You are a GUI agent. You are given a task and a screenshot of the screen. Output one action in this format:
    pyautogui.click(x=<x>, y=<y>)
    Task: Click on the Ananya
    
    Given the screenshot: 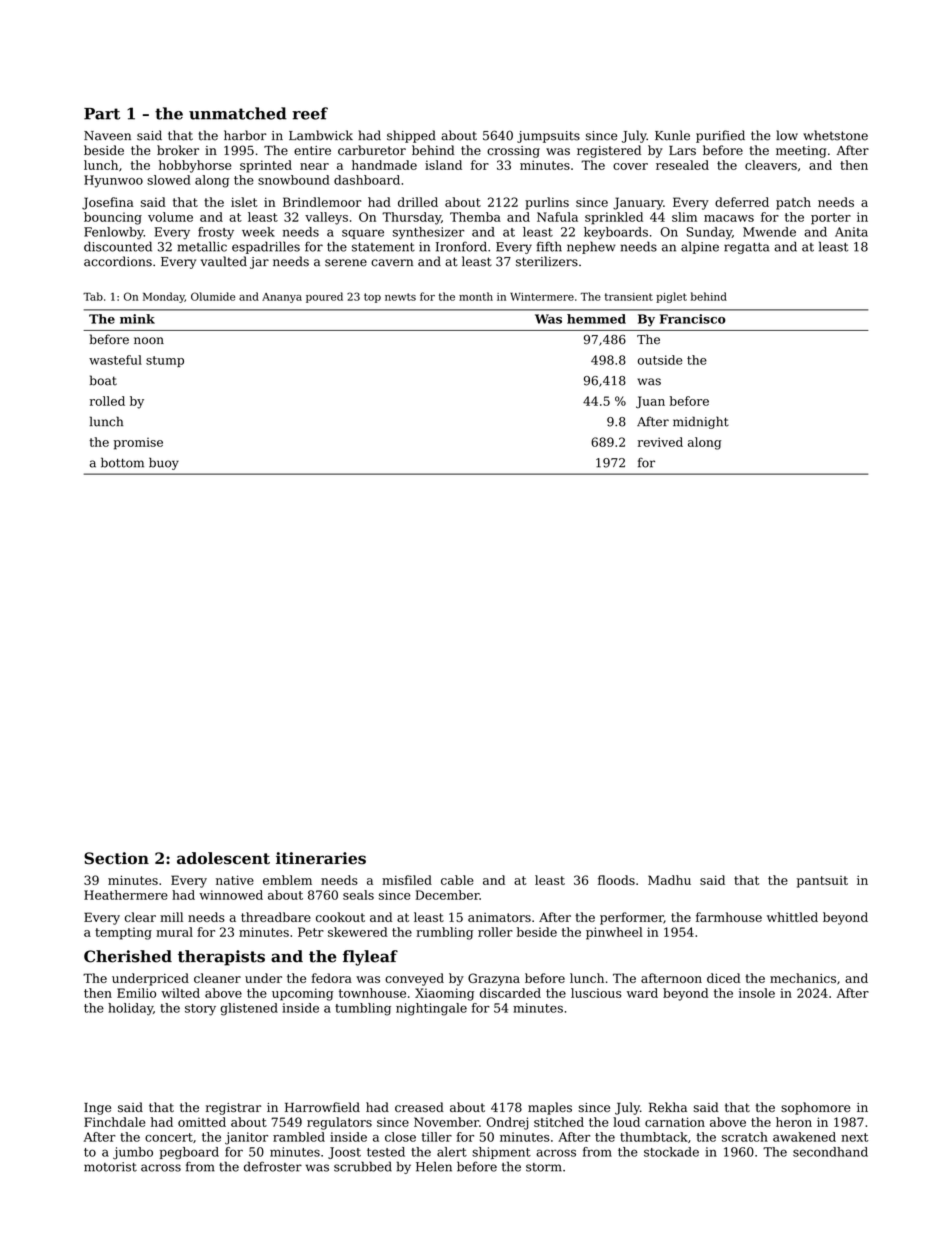 What is the action you would take?
    pyautogui.click(x=282, y=298)
